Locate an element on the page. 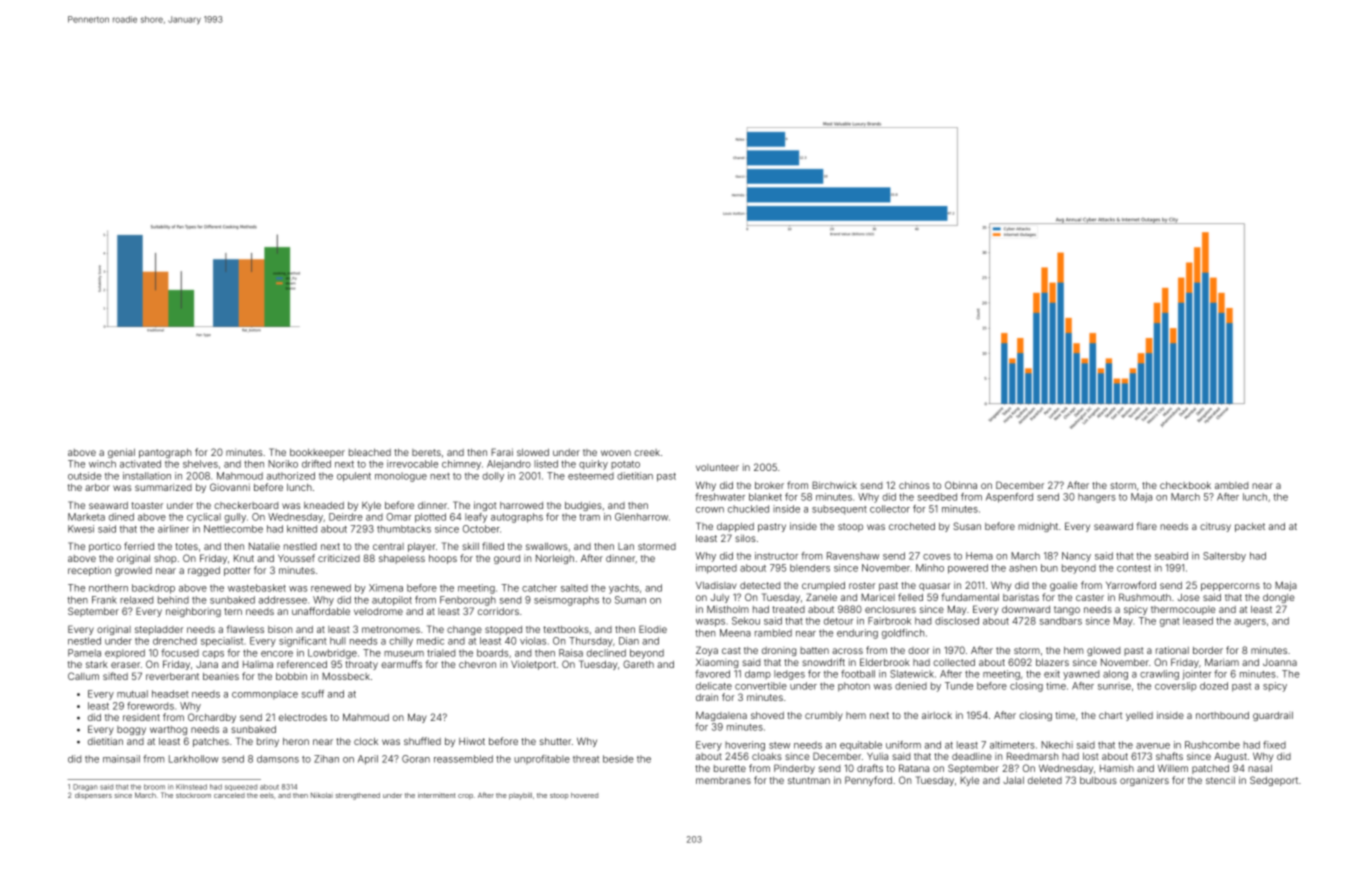 This page has width=1372, height=887. wasps is located at coordinates (710, 623).
